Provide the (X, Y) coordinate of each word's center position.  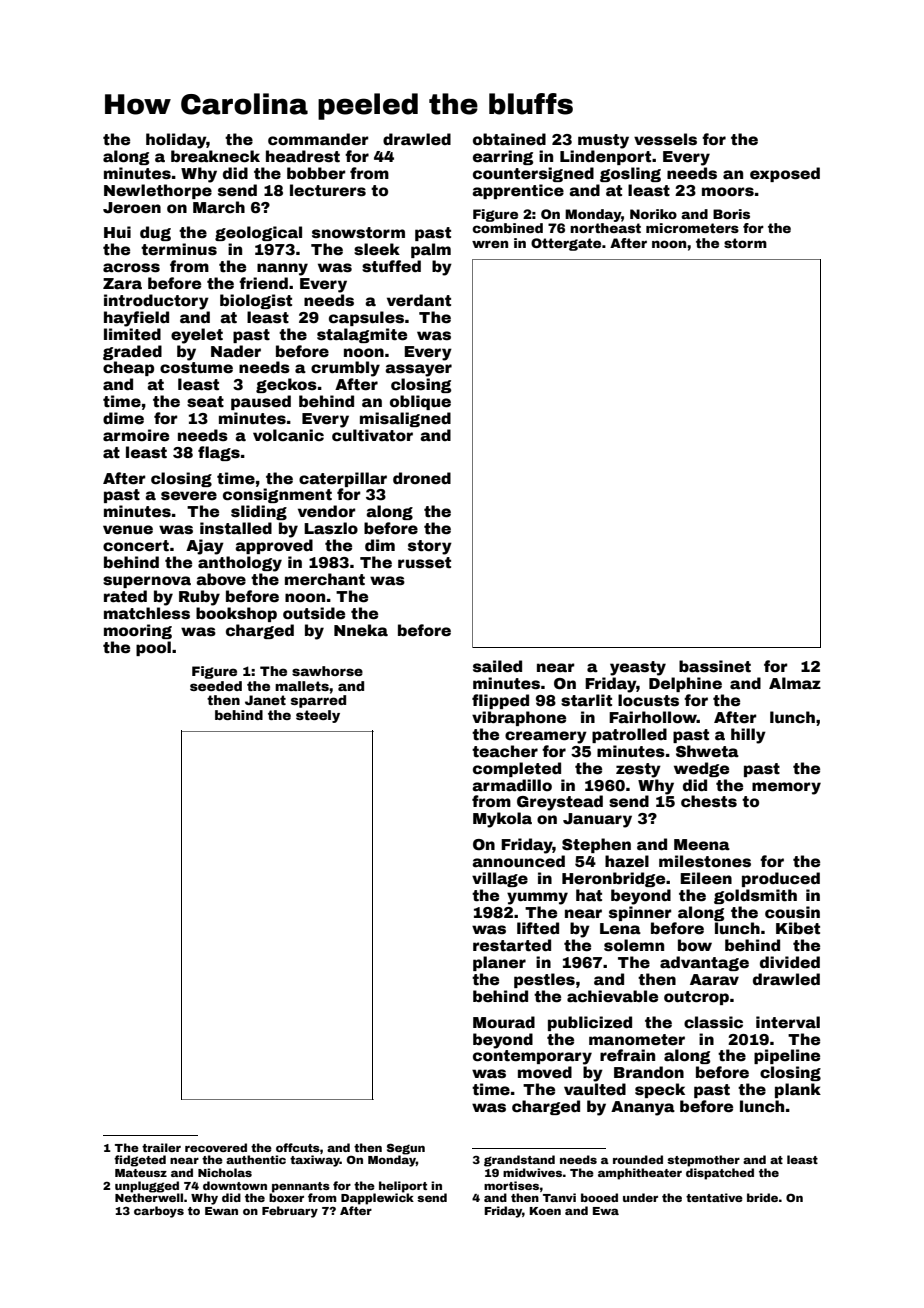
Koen (545, 1211)
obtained (509, 139)
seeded (216, 686)
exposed (785, 174)
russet (424, 563)
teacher (505, 751)
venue (128, 530)
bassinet (715, 666)
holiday (176, 141)
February (290, 1212)
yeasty (638, 668)
